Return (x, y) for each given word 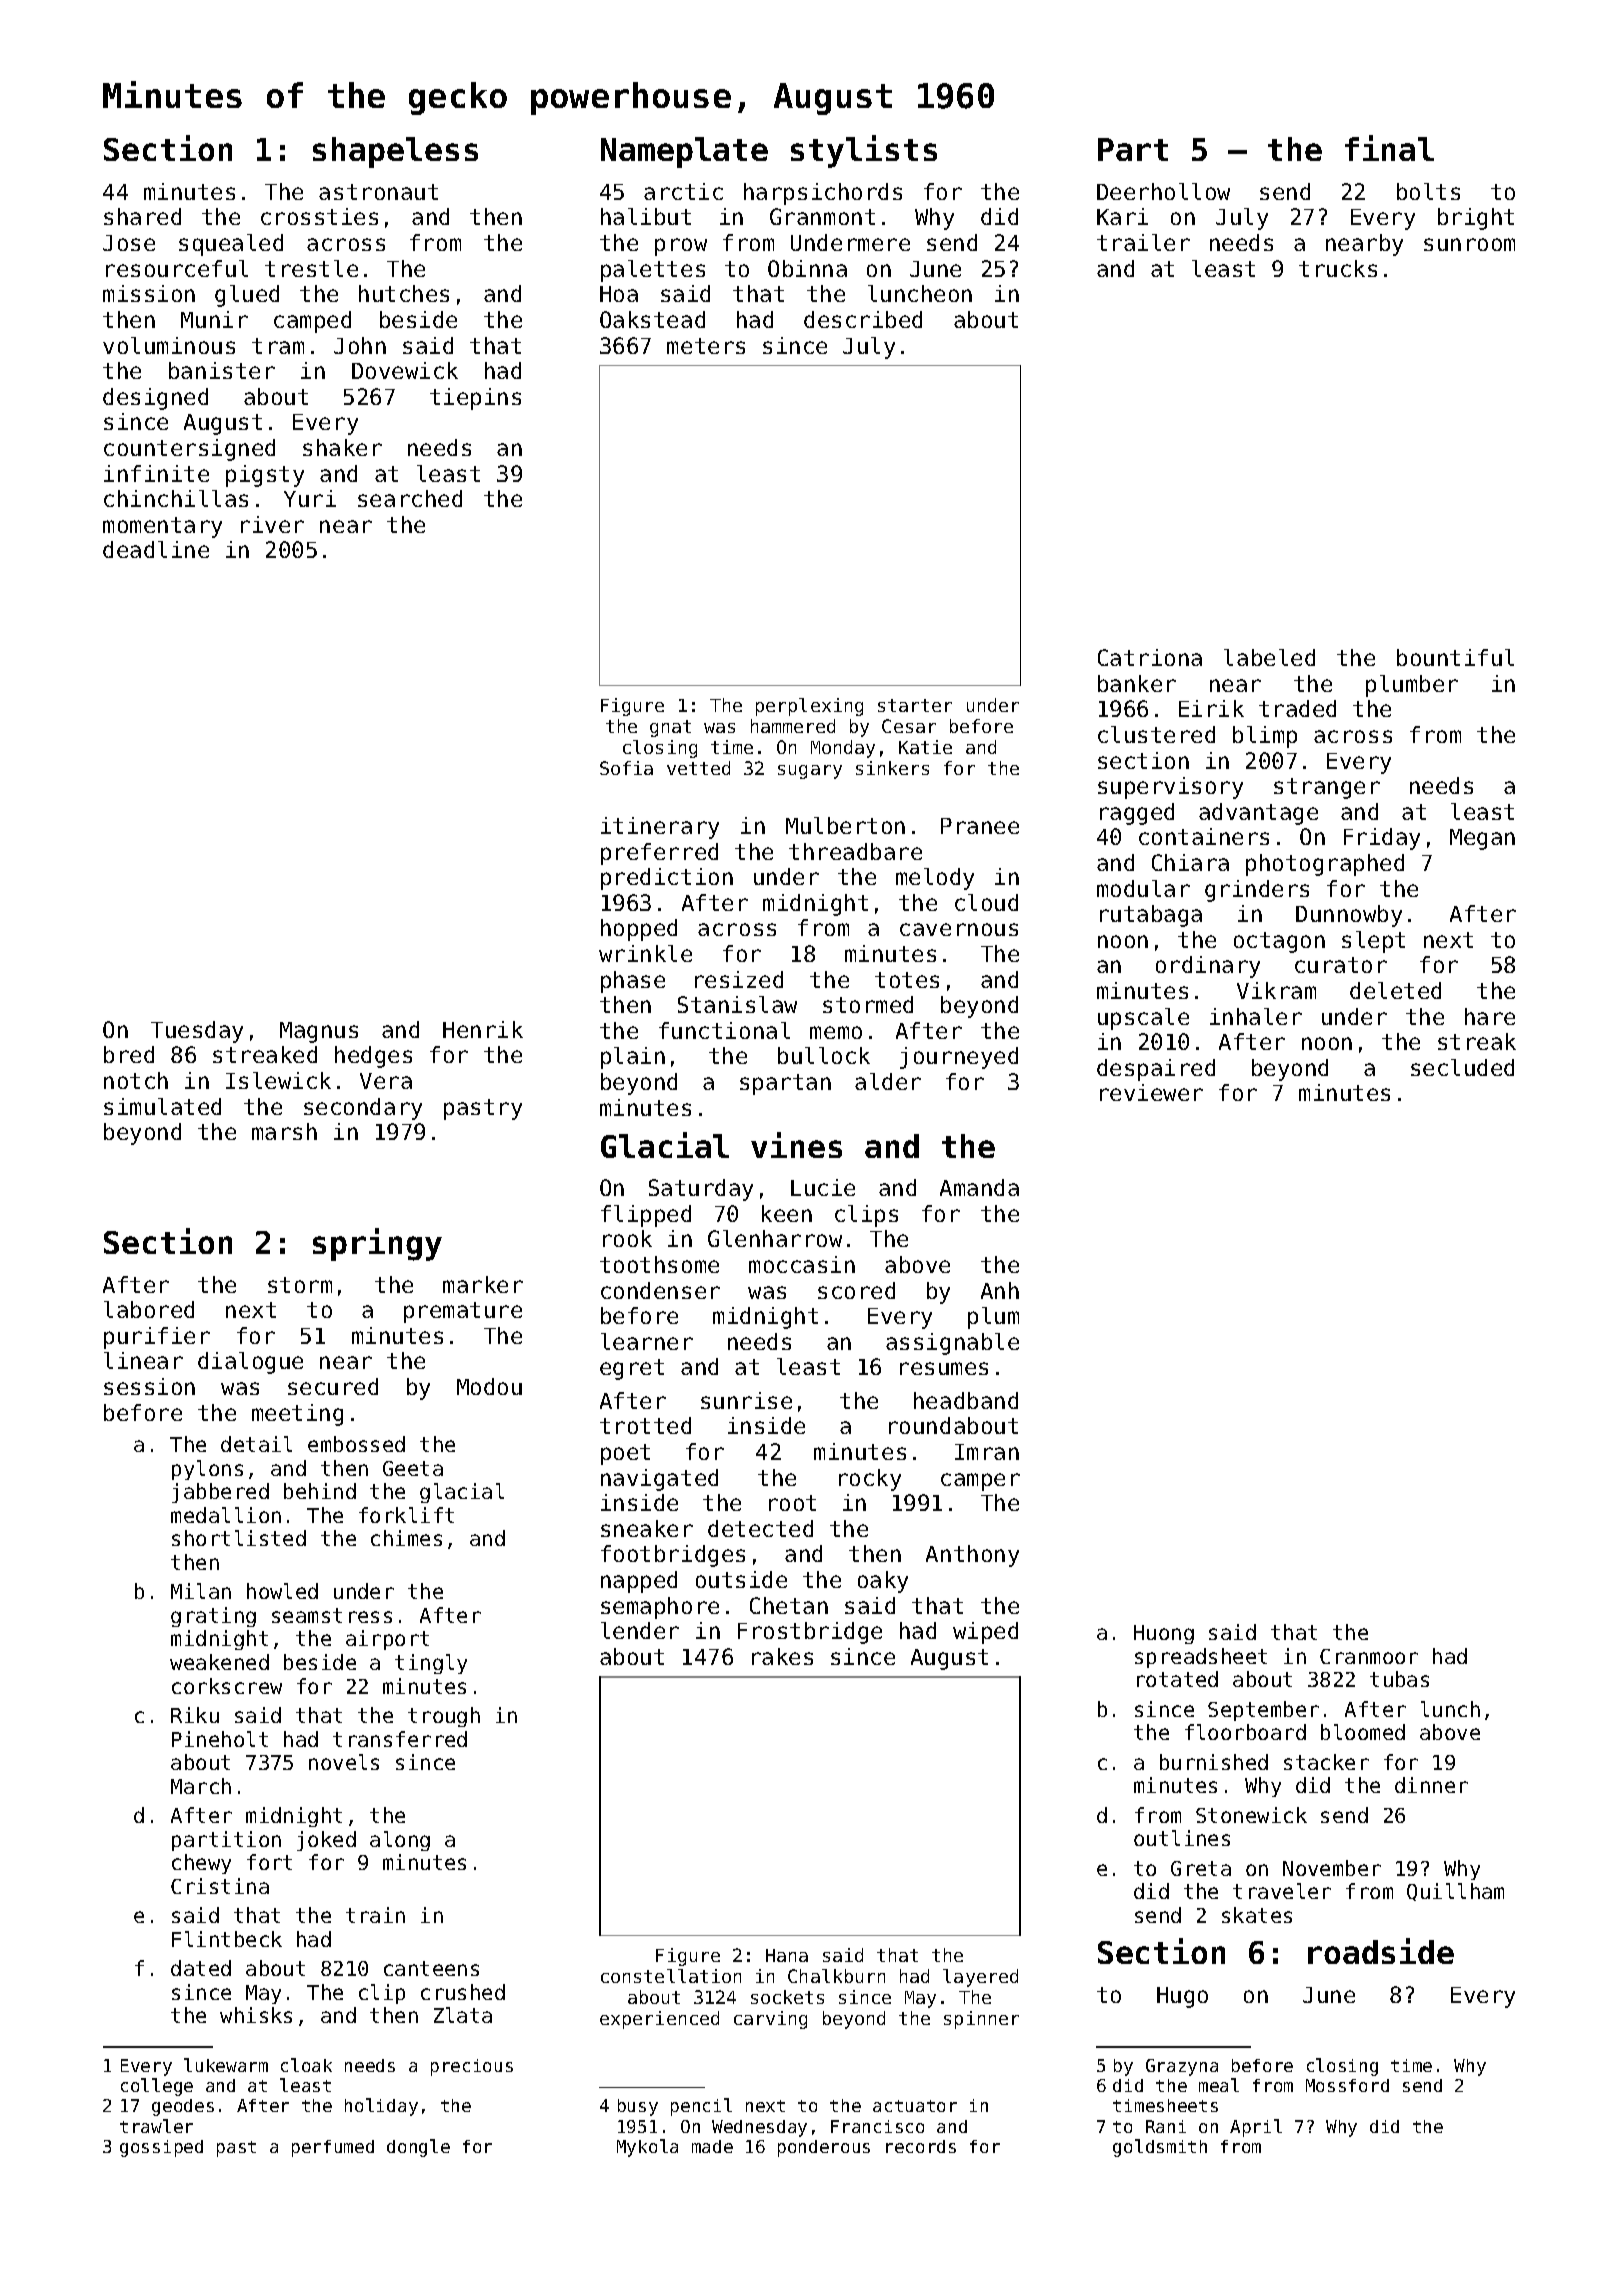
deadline (156, 549)
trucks (1338, 268)
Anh (1000, 1290)
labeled (1269, 657)
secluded (1462, 1067)
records (921, 2146)
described (863, 319)
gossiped (161, 2148)
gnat (670, 728)
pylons (207, 1470)
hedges (373, 1057)
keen (787, 1213)
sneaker (647, 1528)
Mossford (1347, 2085)
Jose (129, 243)
